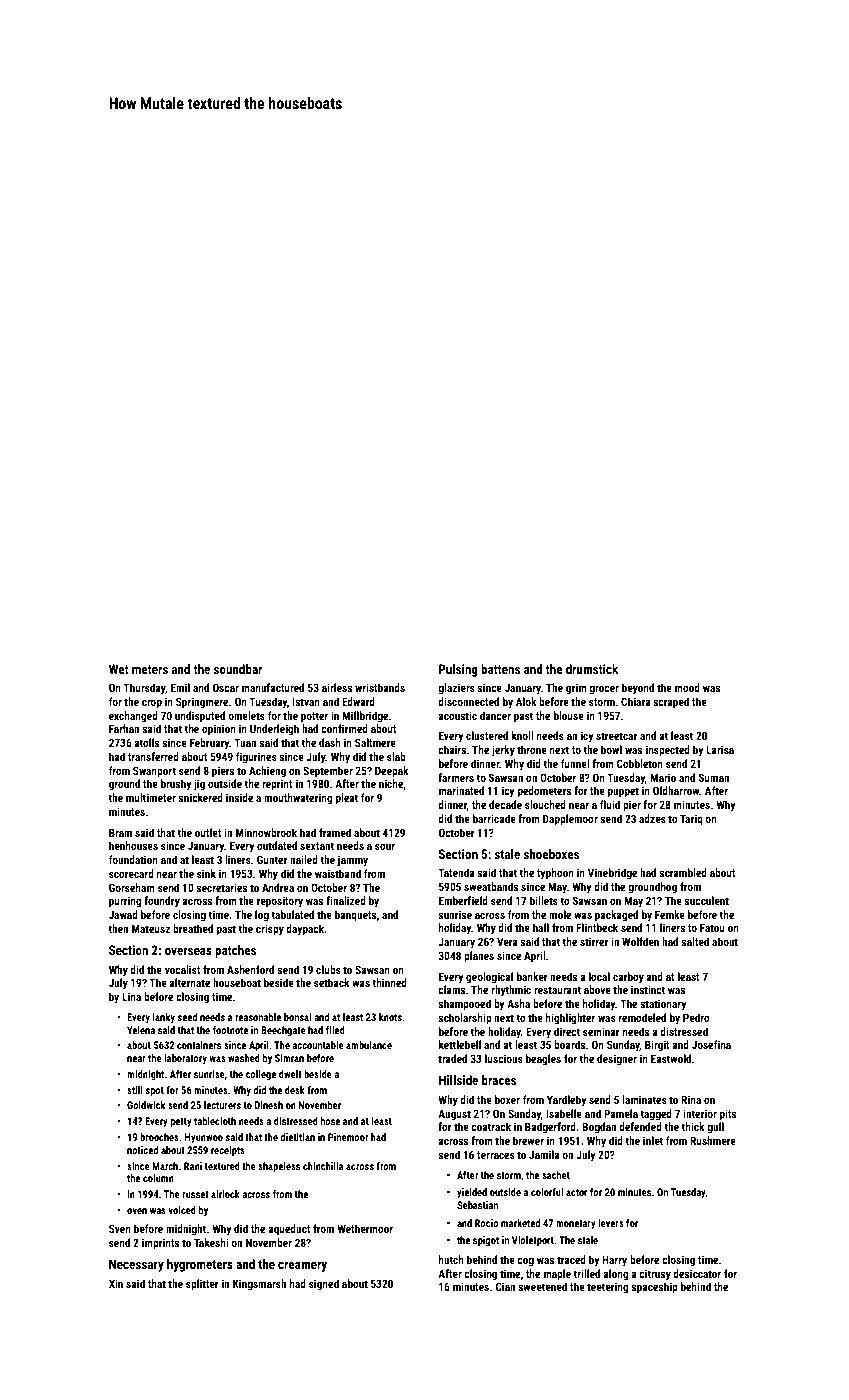 Image resolution: width=849 pixels, height=1400 pixels. Describe the element at coordinates (460, 1044) in the image. I see `kettlebell` at that location.
